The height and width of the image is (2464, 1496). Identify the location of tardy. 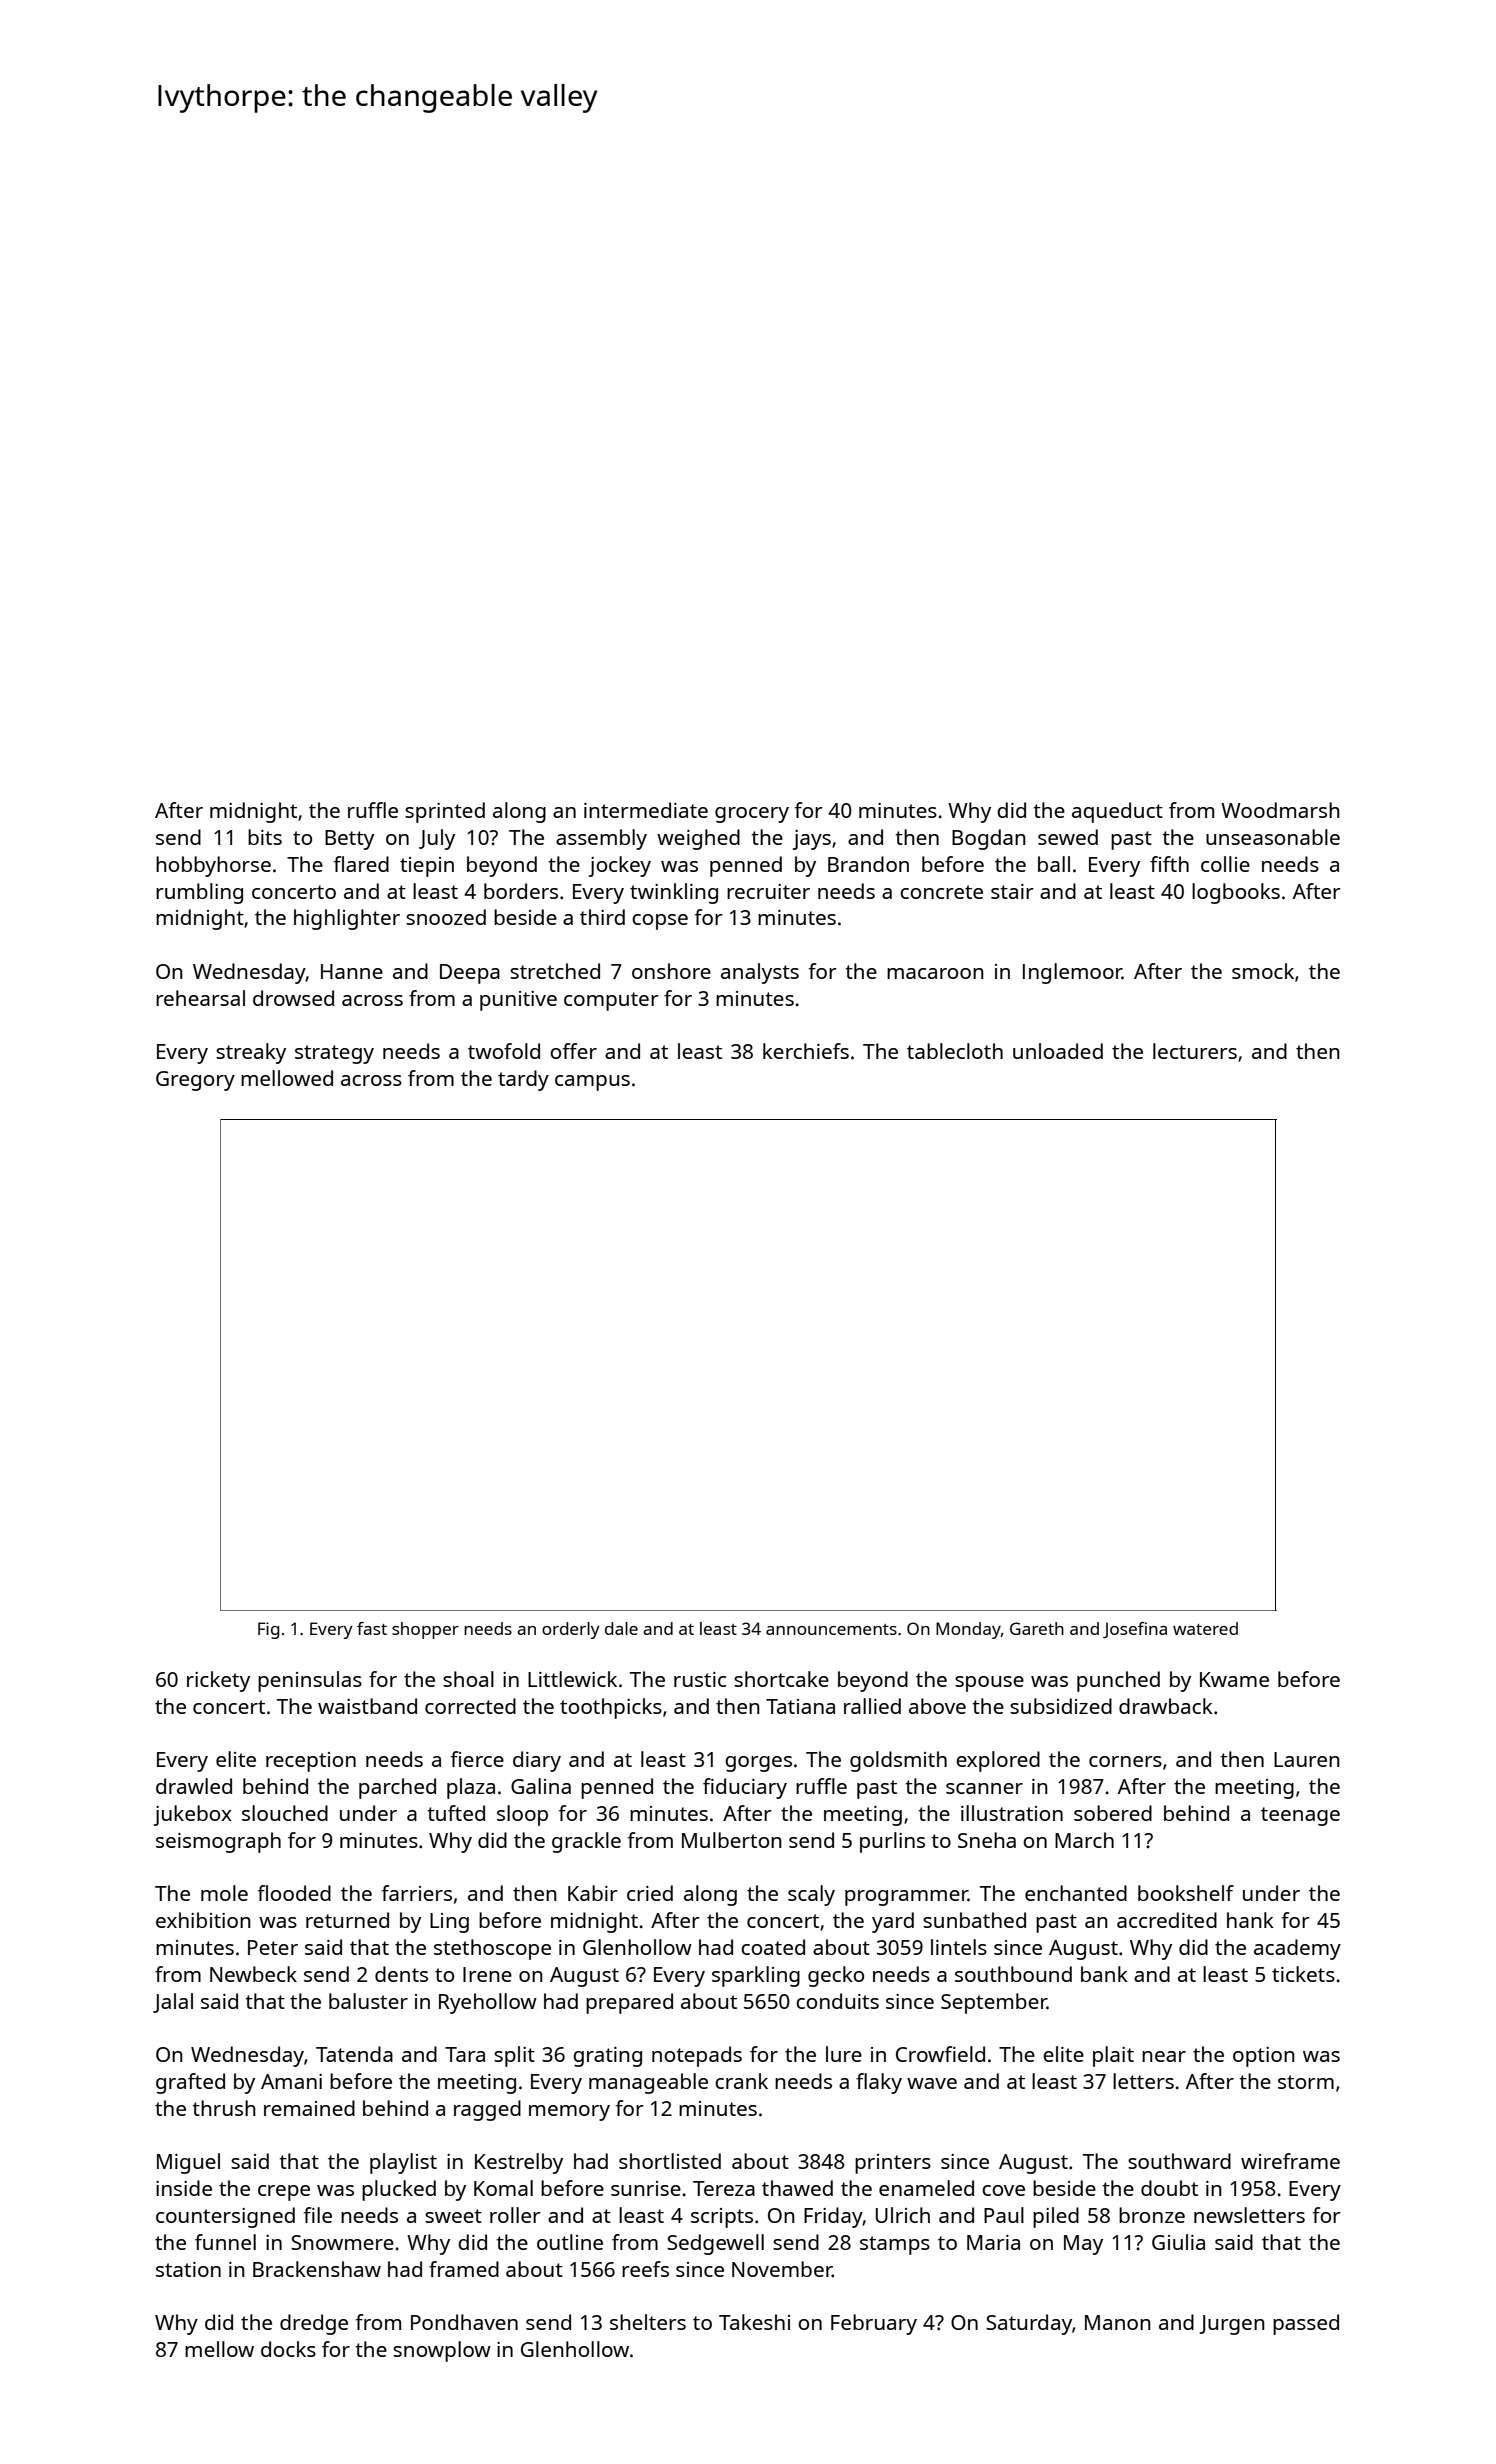
(523, 1080).
